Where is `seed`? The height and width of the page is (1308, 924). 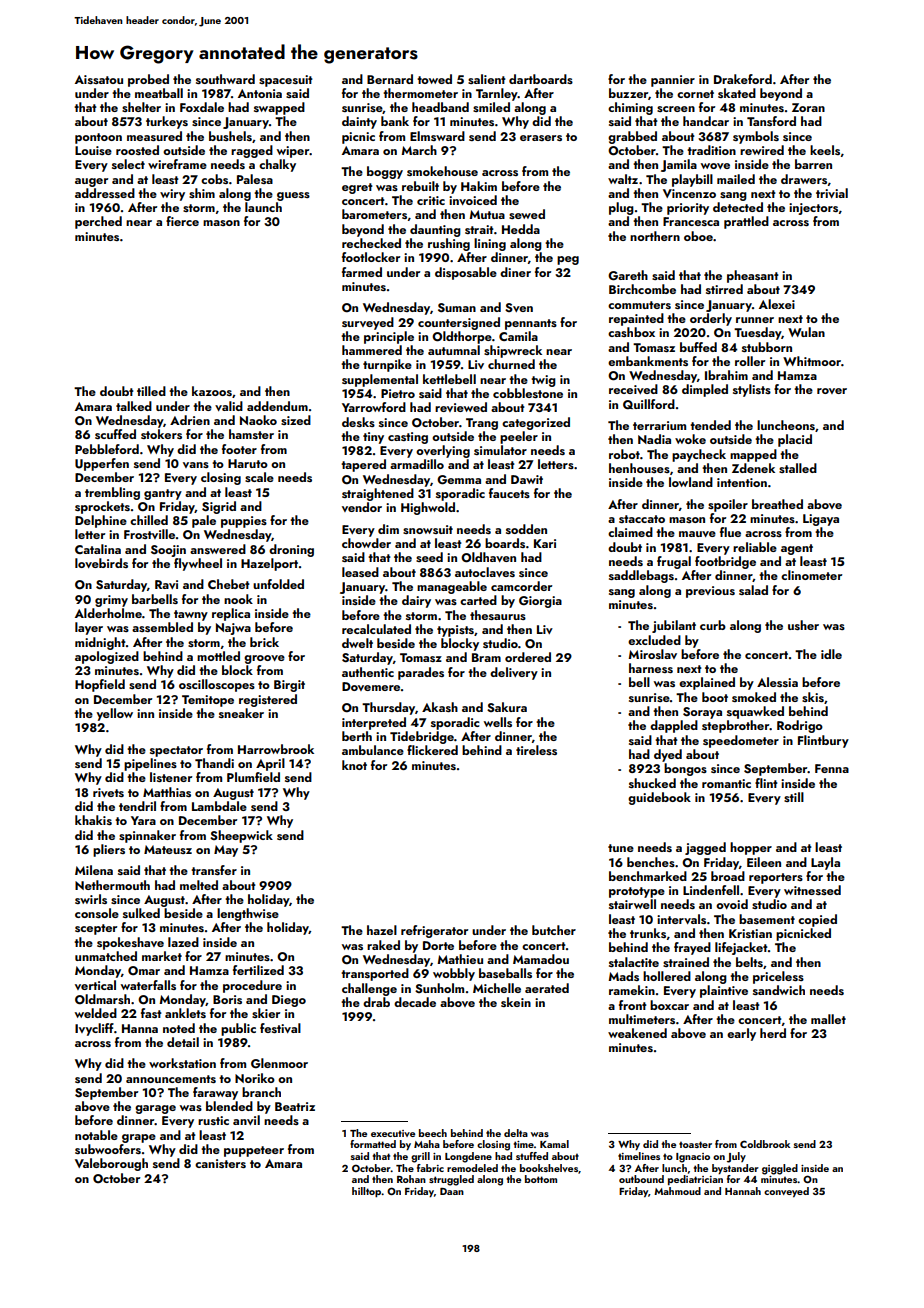
seed is located at coordinates (429, 557).
